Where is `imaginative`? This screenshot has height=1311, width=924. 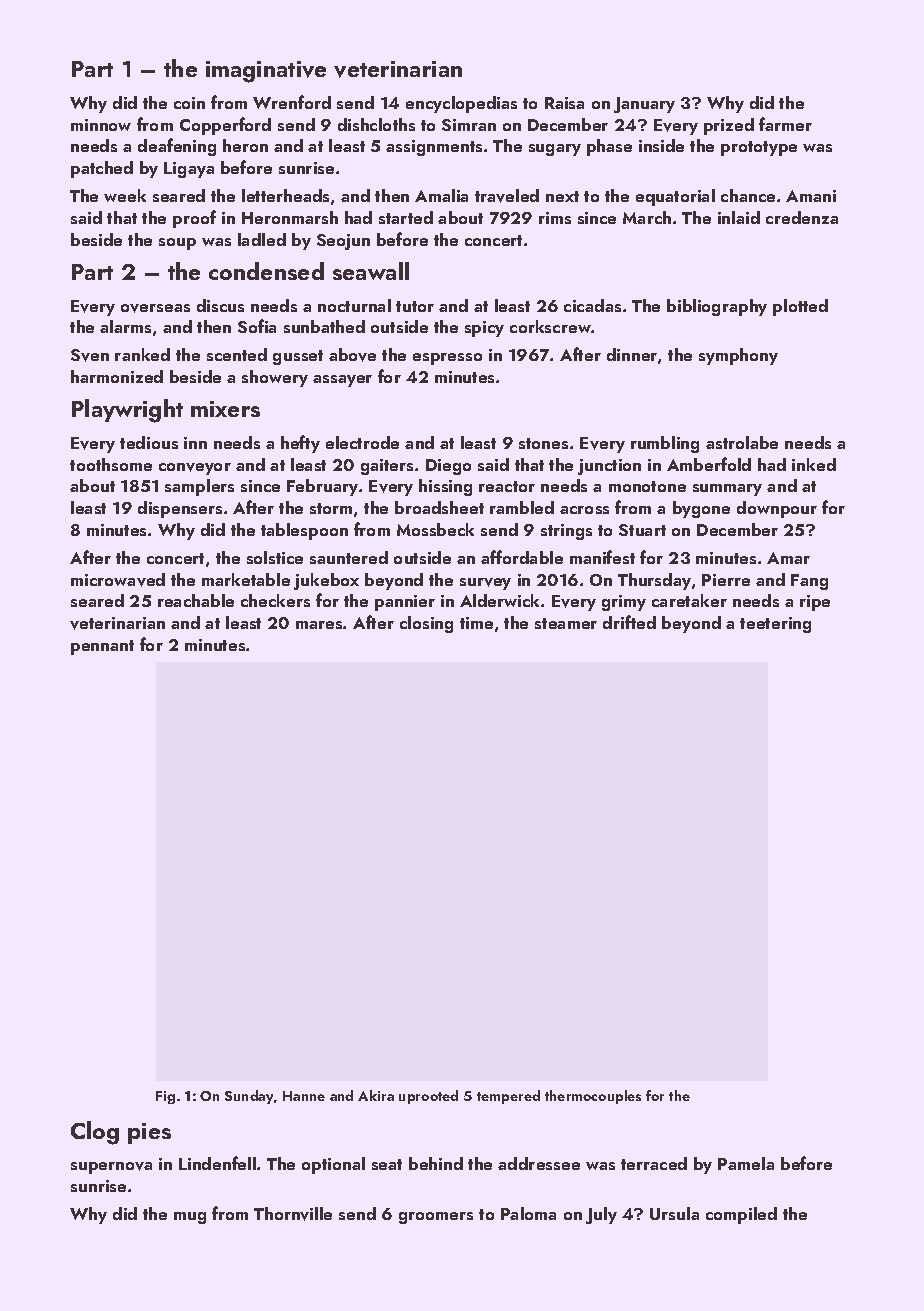 imaginative is located at coordinates (266, 72).
